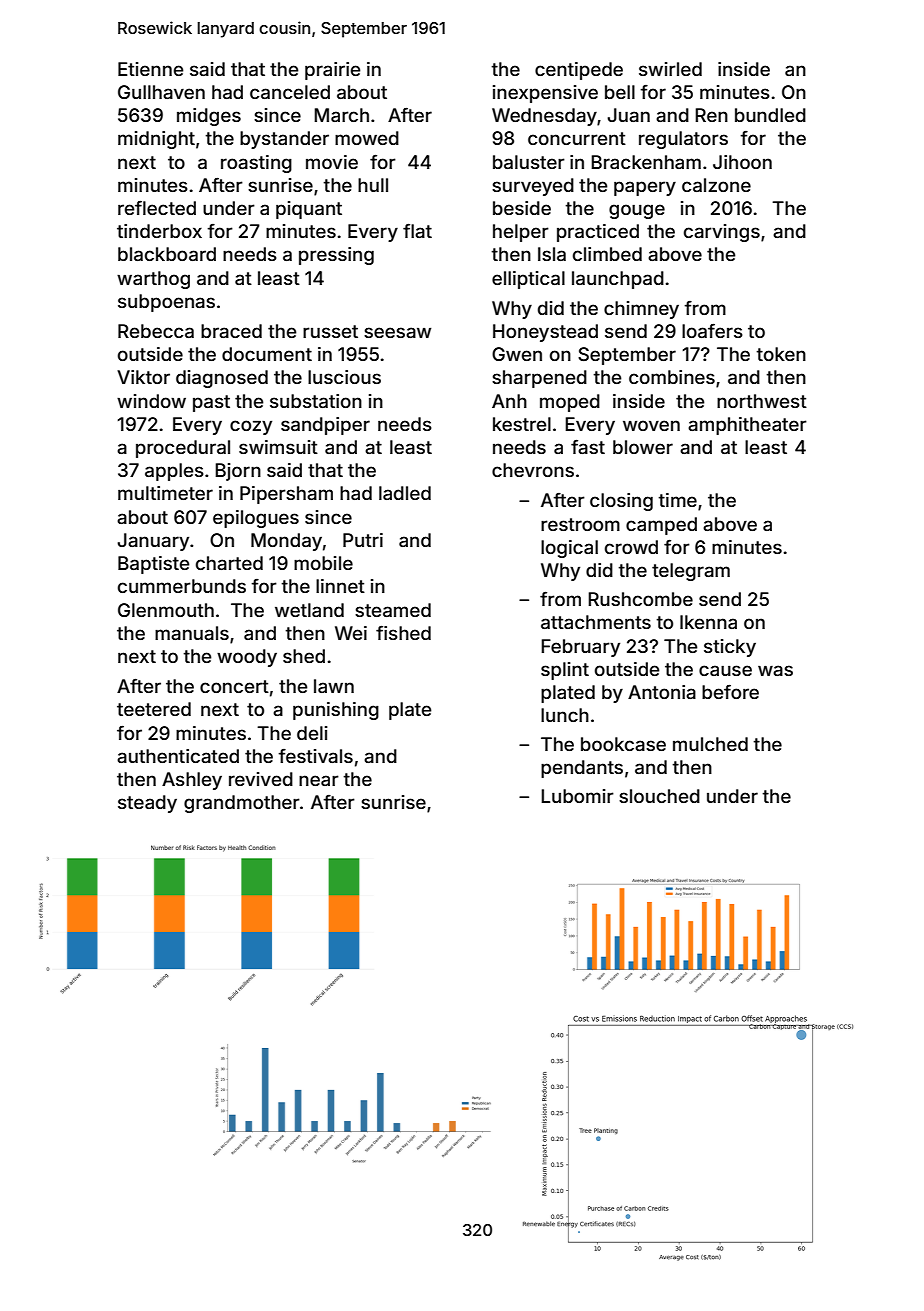 Image resolution: width=924 pixels, height=1311 pixels. What do you see at coordinates (670, 69) in the screenshot?
I see `swirled` at bounding box center [670, 69].
